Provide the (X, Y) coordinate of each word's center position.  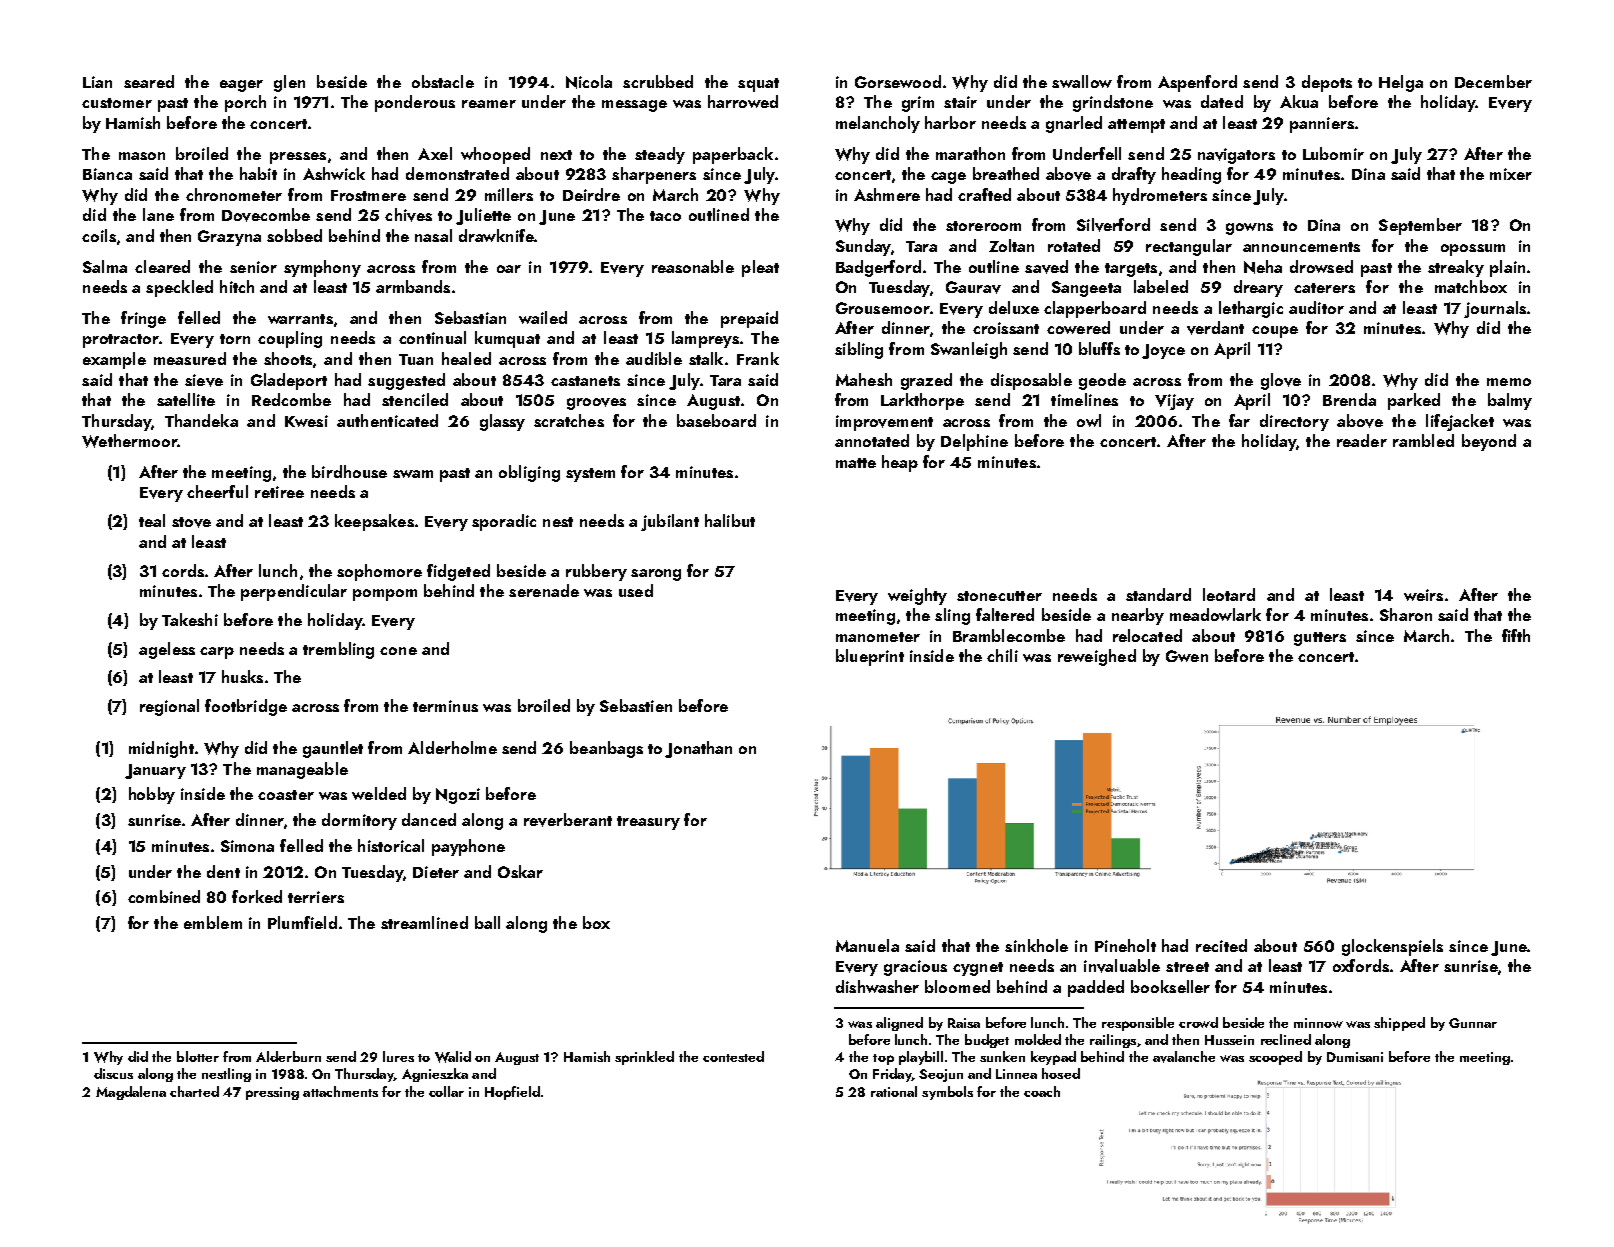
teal (152, 520)
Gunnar (1473, 1023)
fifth (1516, 635)
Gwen (1187, 656)
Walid (453, 1057)
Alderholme (452, 747)
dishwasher (877, 986)
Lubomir (1333, 153)
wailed (543, 317)
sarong (656, 575)
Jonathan (698, 749)
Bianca (107, 174)
